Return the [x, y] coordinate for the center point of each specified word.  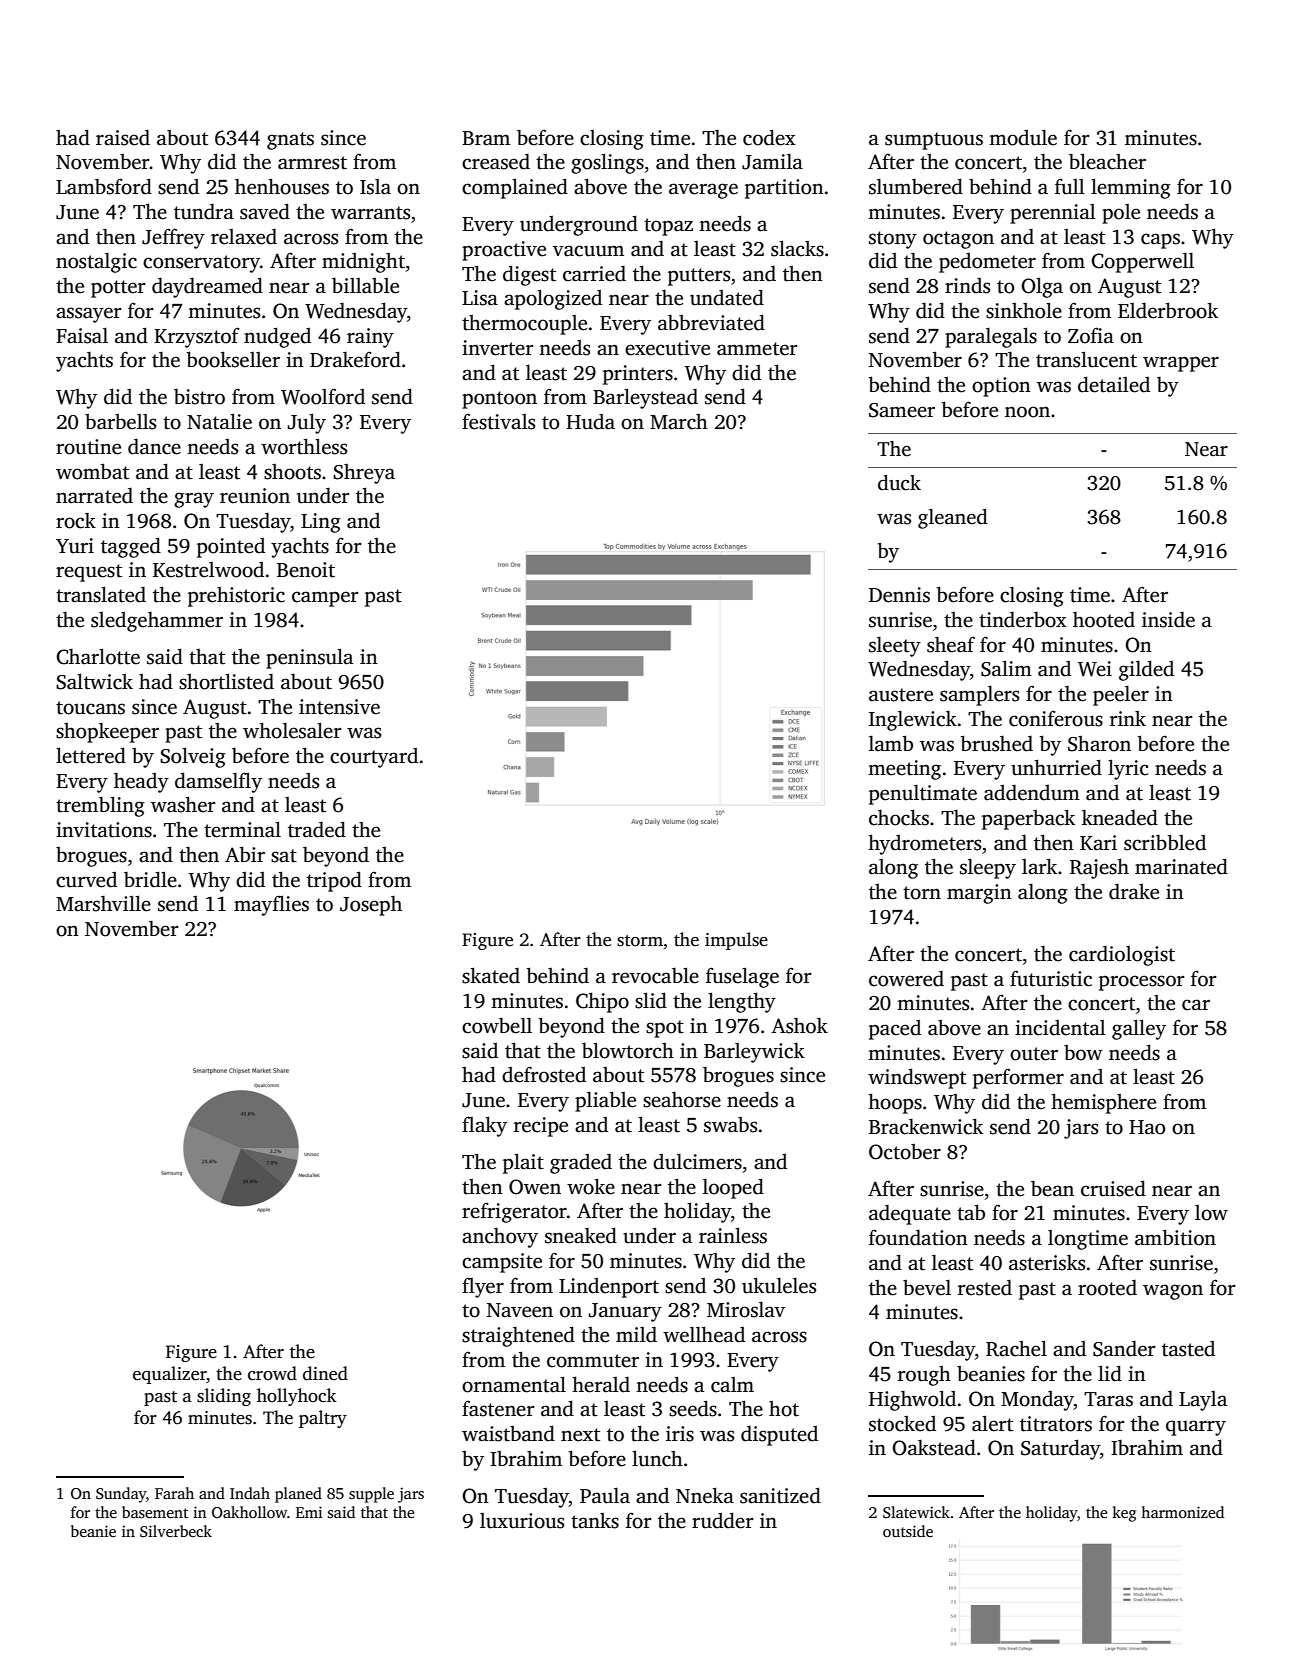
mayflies [271, 905]
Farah [174, 1493]
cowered [906, 978]
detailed [1114, 384]
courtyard [374, 758]
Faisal [82, 335]
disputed [779, 1435]
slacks [797, 248]
